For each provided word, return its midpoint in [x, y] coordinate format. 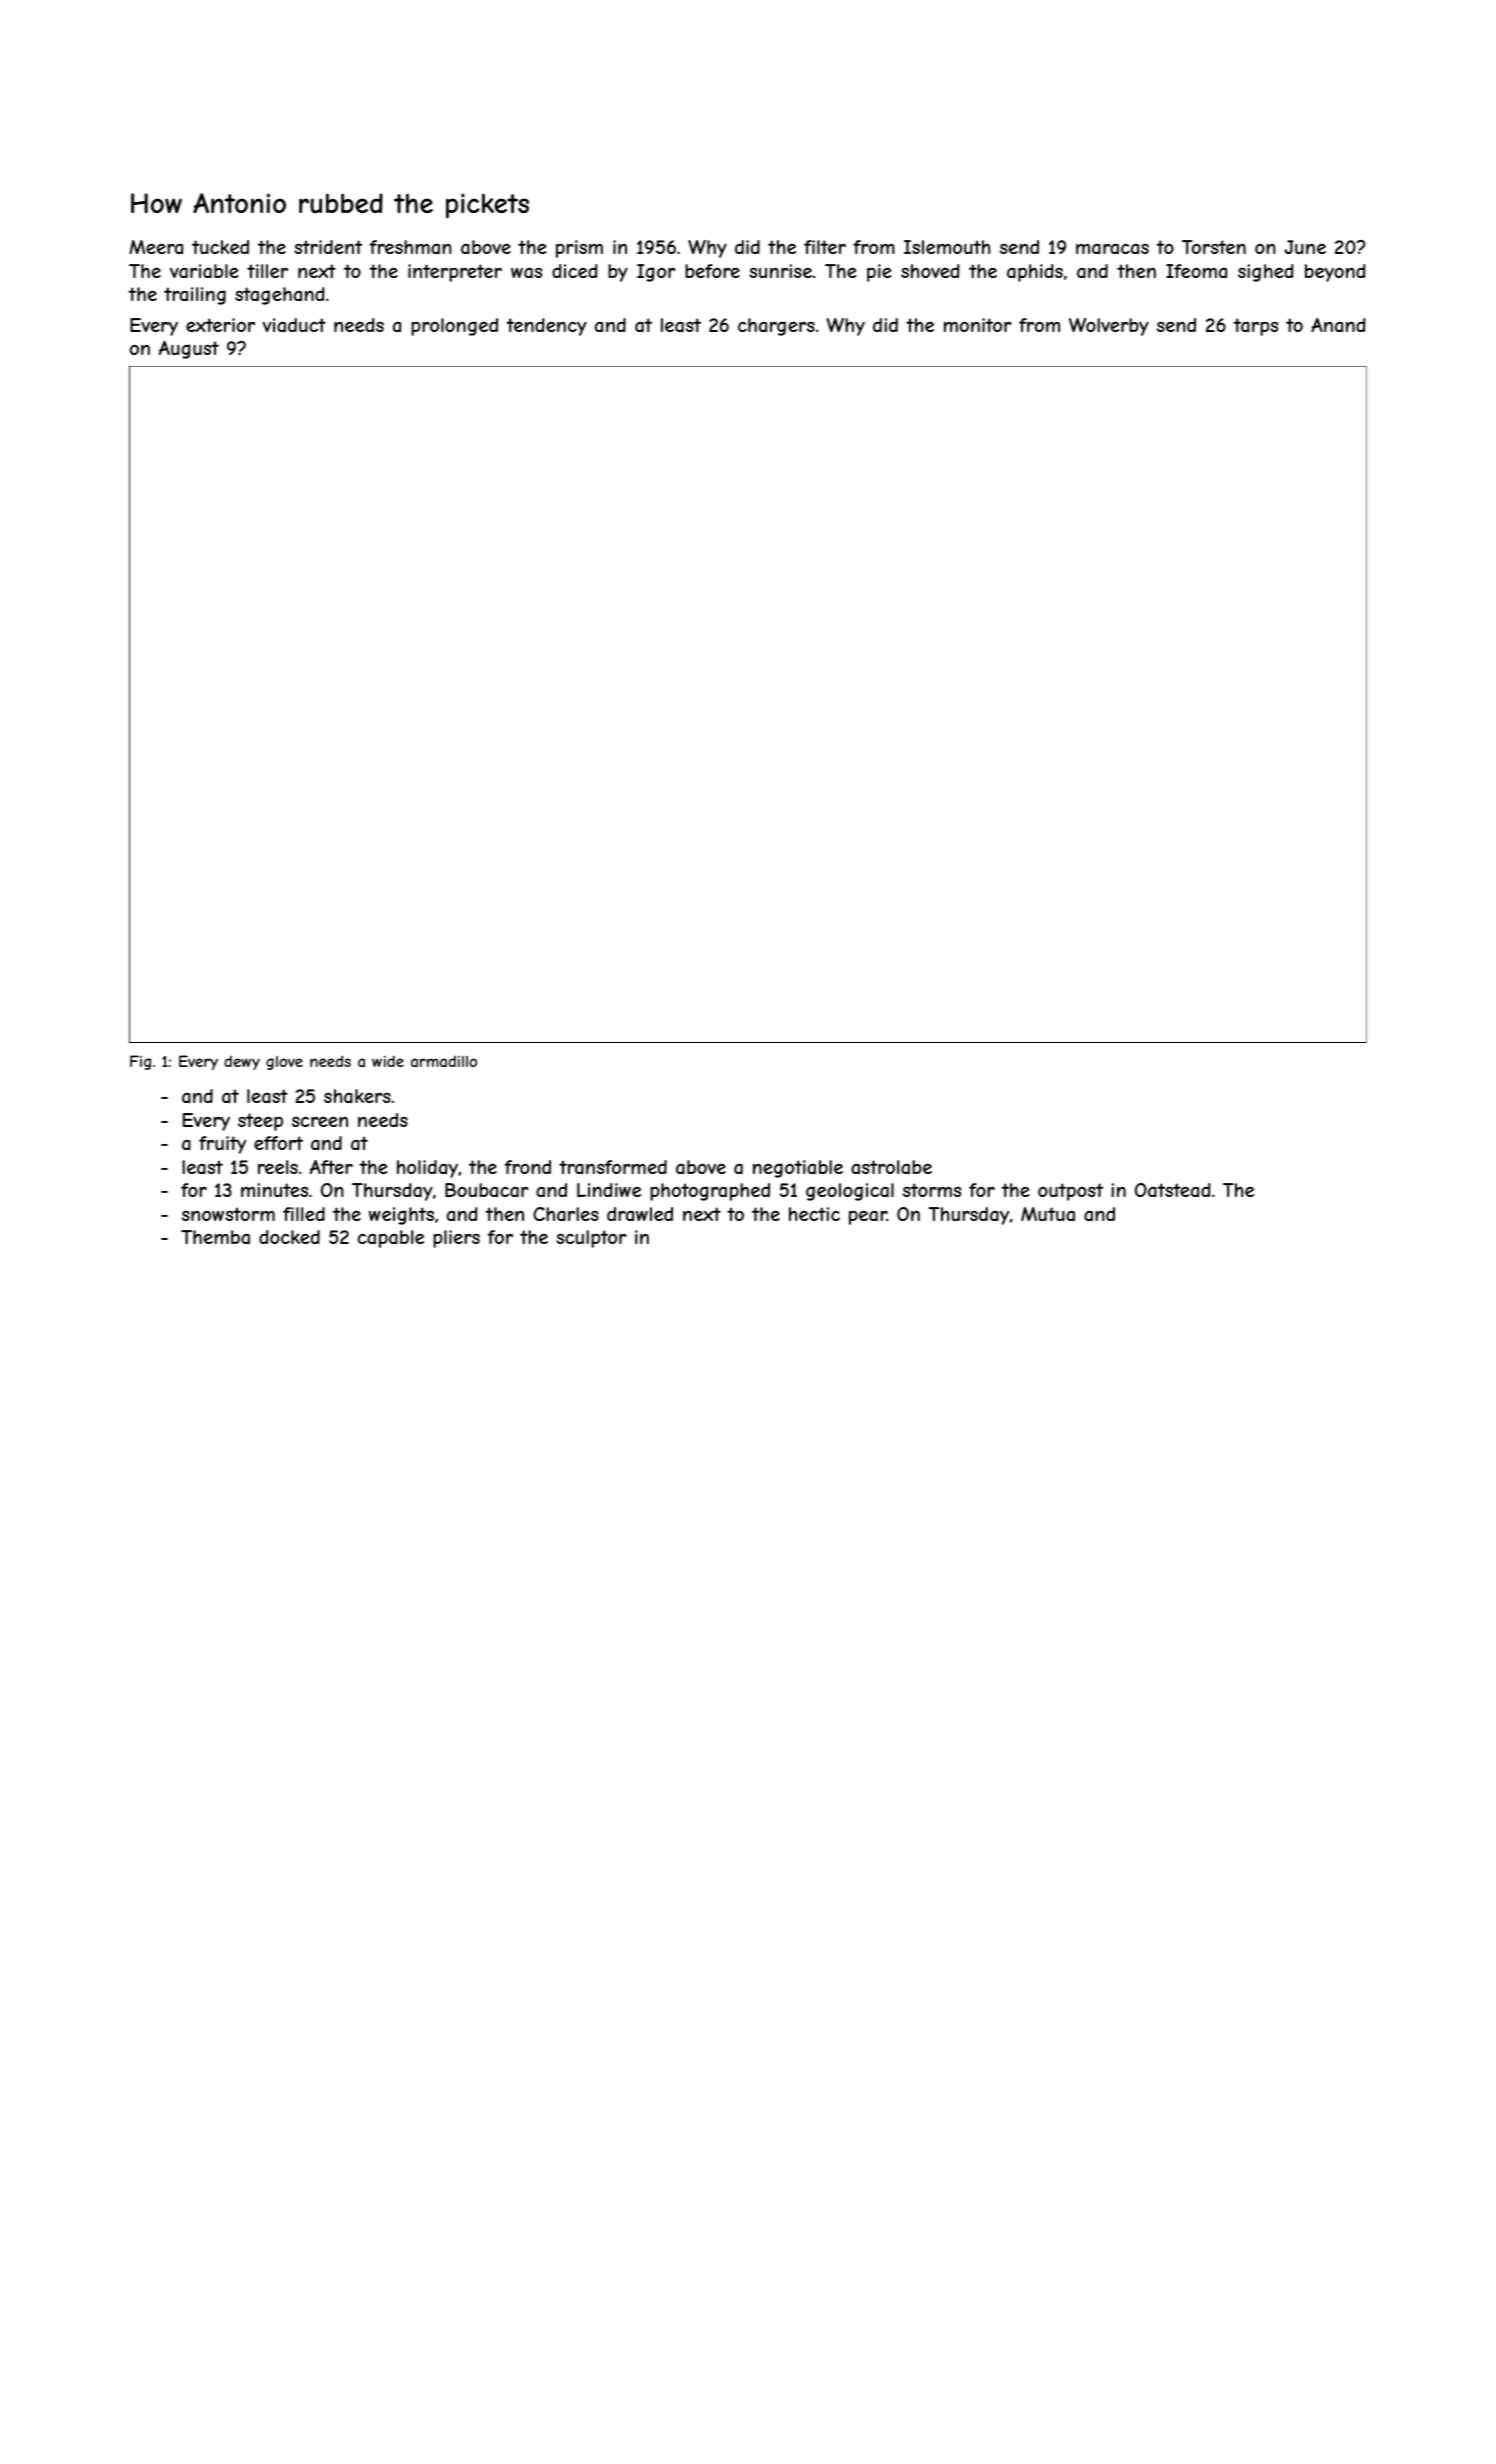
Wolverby [1109, 327]
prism [579, 249]
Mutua [1048, 1214]
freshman [411, 247]
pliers [456, 1239]
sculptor [591, 1239]
